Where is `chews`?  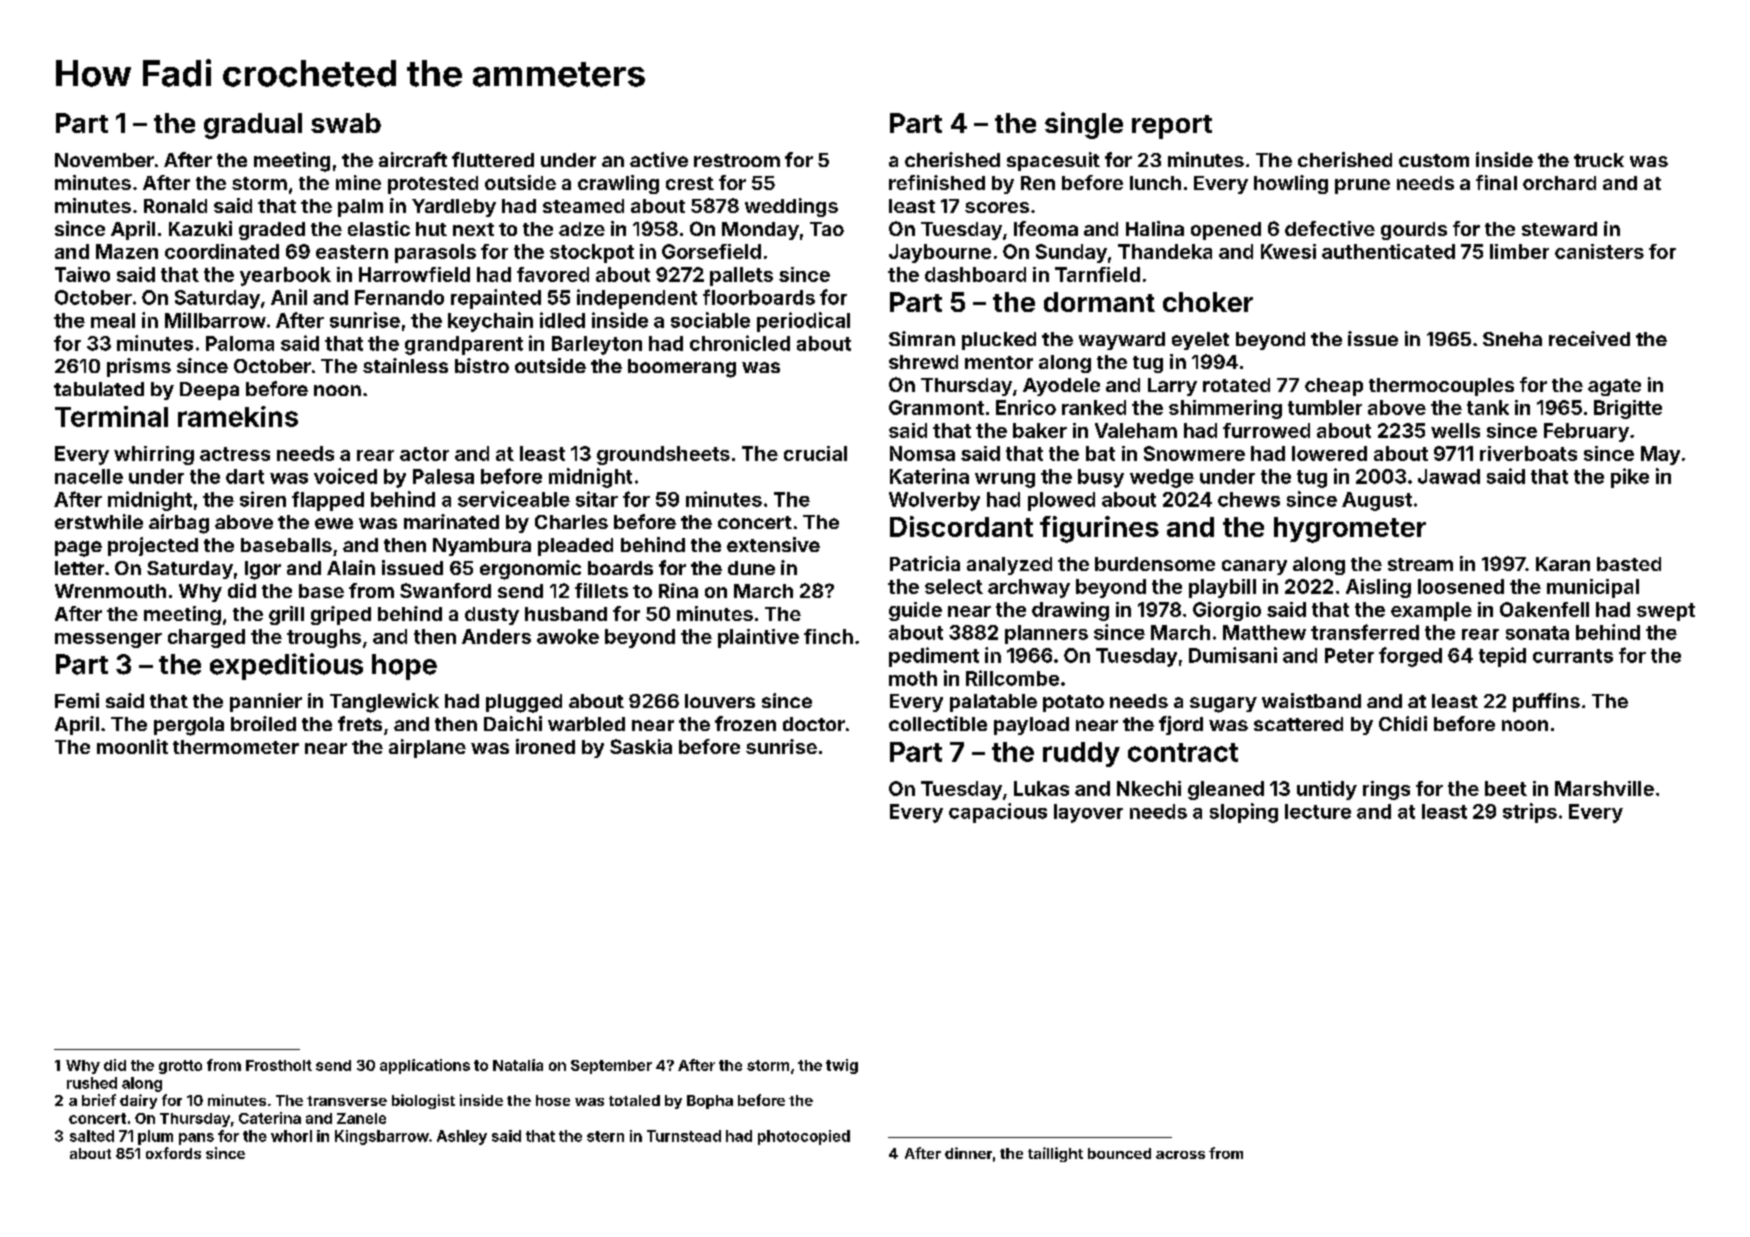 chews is located at coordinates (1249, 499).
